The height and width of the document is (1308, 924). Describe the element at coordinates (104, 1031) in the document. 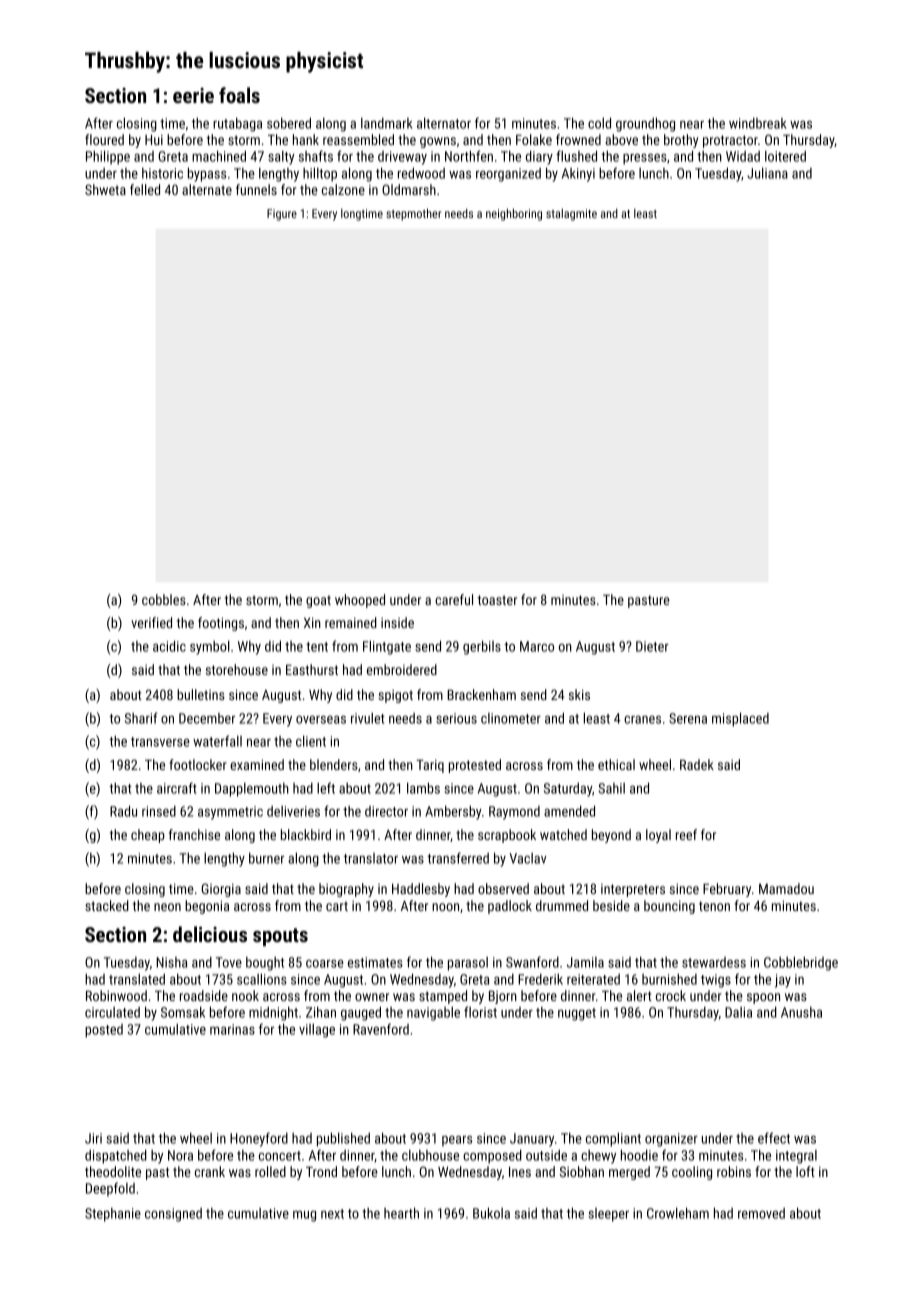

I see `posted` at that location.
